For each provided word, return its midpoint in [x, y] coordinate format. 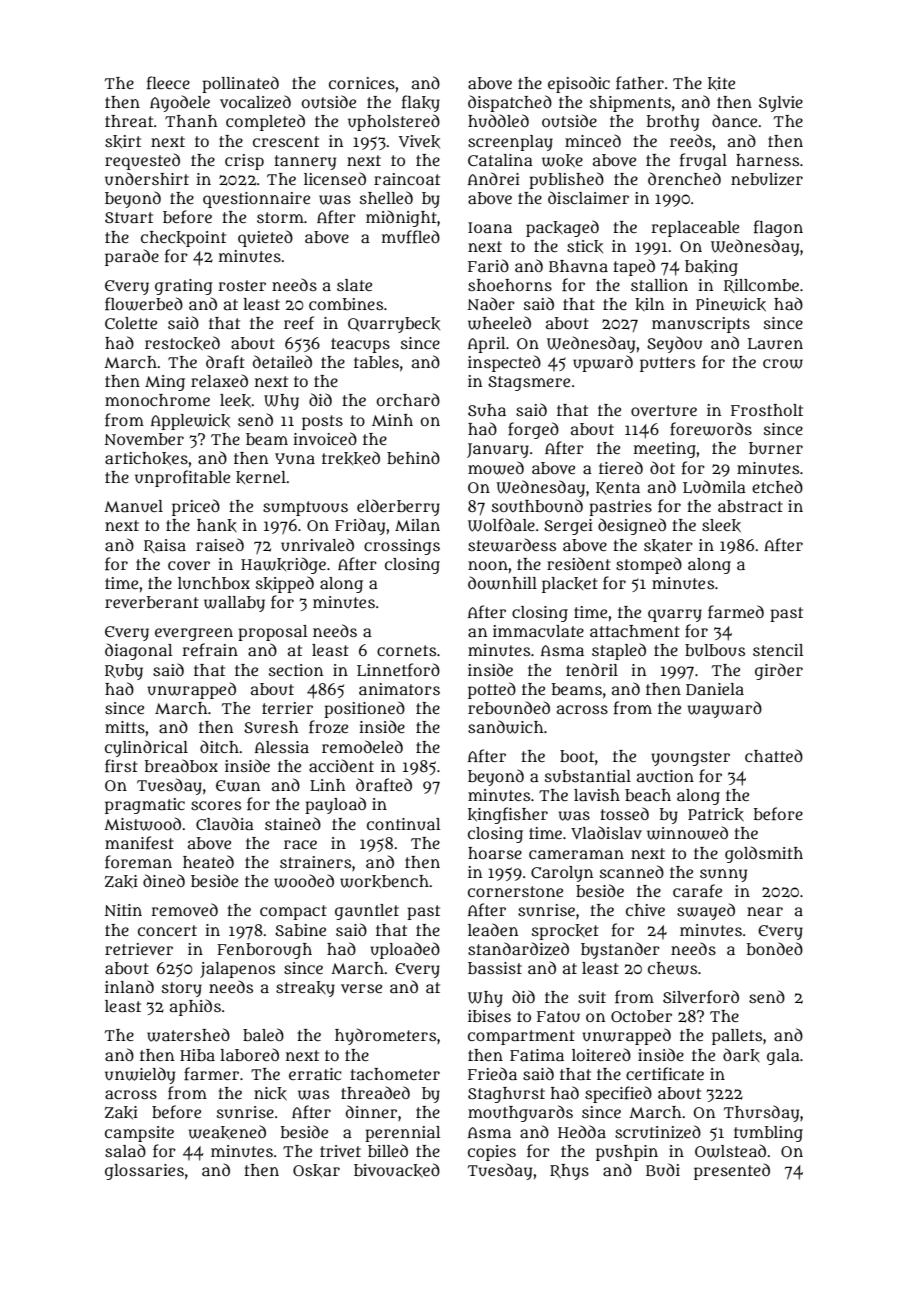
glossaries [144, 1172]
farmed [736, 612]
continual [403, 824]
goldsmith [764, 854]
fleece [168, 83]
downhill [502, 583]
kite [721, 84]
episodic [579, 84]
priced [196, 507]
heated [208, 861]
